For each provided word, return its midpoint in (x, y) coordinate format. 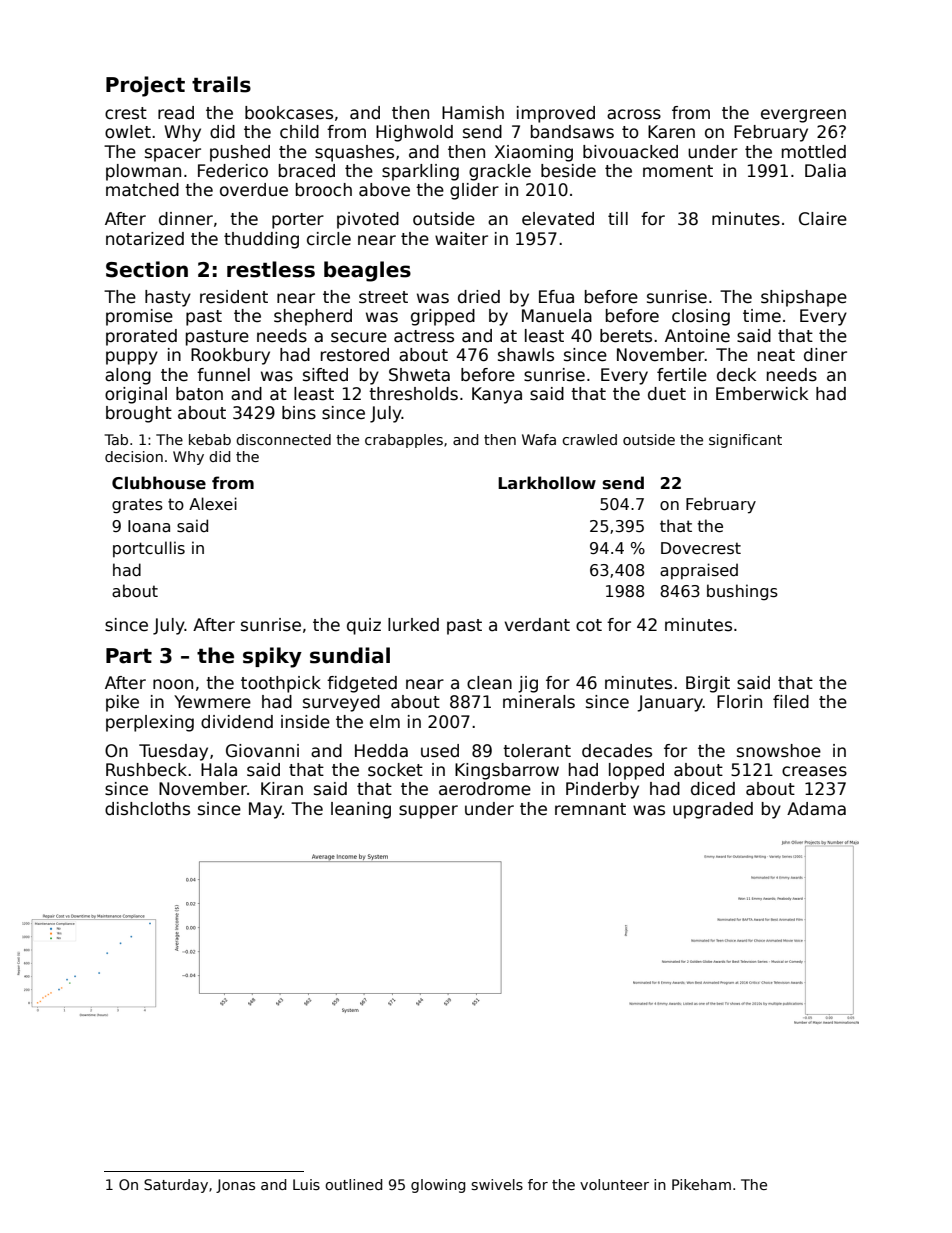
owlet (128, 132)
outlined (353, 1184)
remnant (590, 809)
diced (713, 789)
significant (745, 441)
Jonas (235, 1186)
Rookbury (230, 356)
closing (701, 317)
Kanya (497, 395)
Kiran (282, 789)
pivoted (368, 220)
